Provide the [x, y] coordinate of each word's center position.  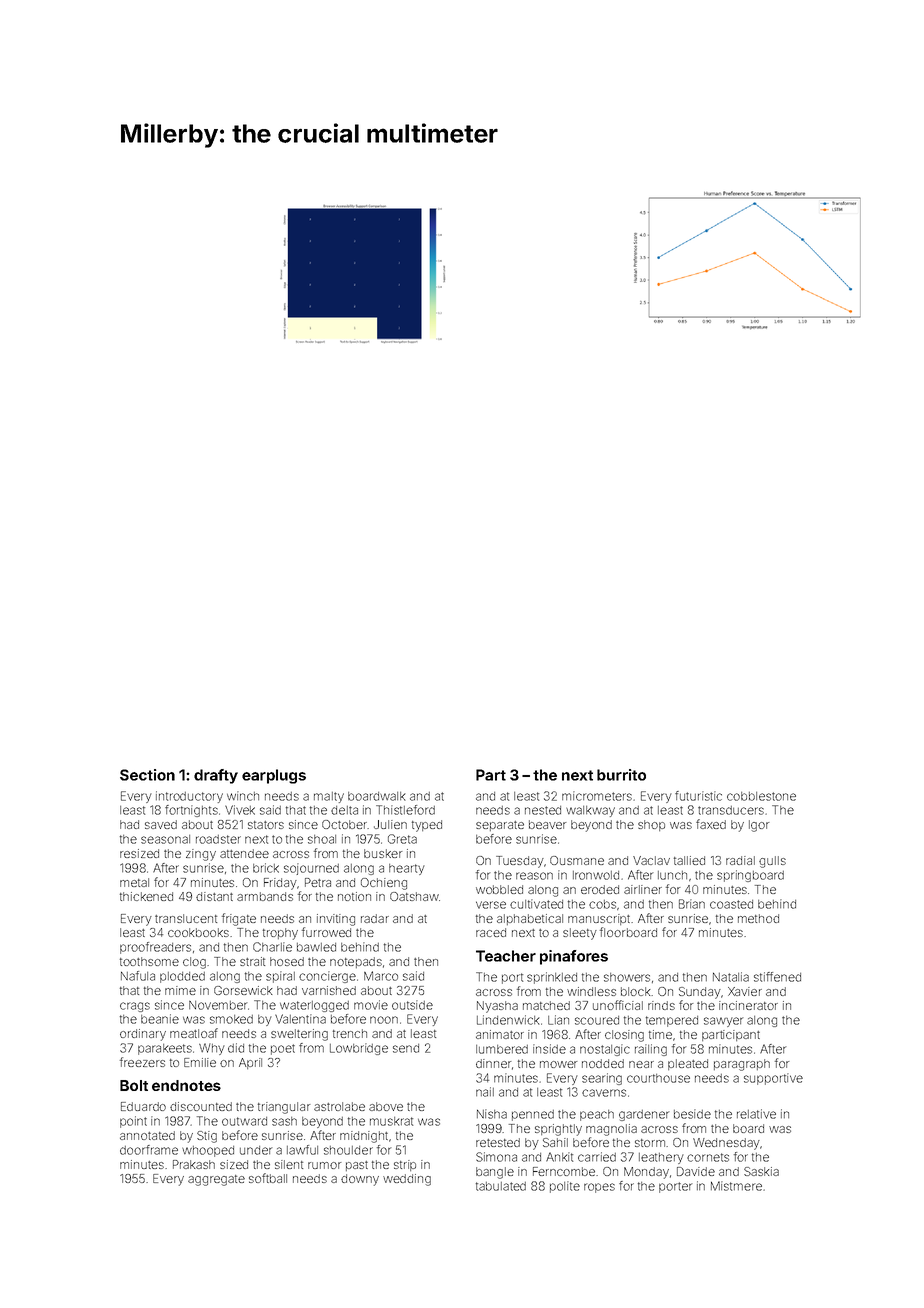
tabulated [501, 1186]
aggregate [216, 1180]
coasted [731, 904]
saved [161, 824]
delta [344, 810]
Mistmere [736, 1186]
